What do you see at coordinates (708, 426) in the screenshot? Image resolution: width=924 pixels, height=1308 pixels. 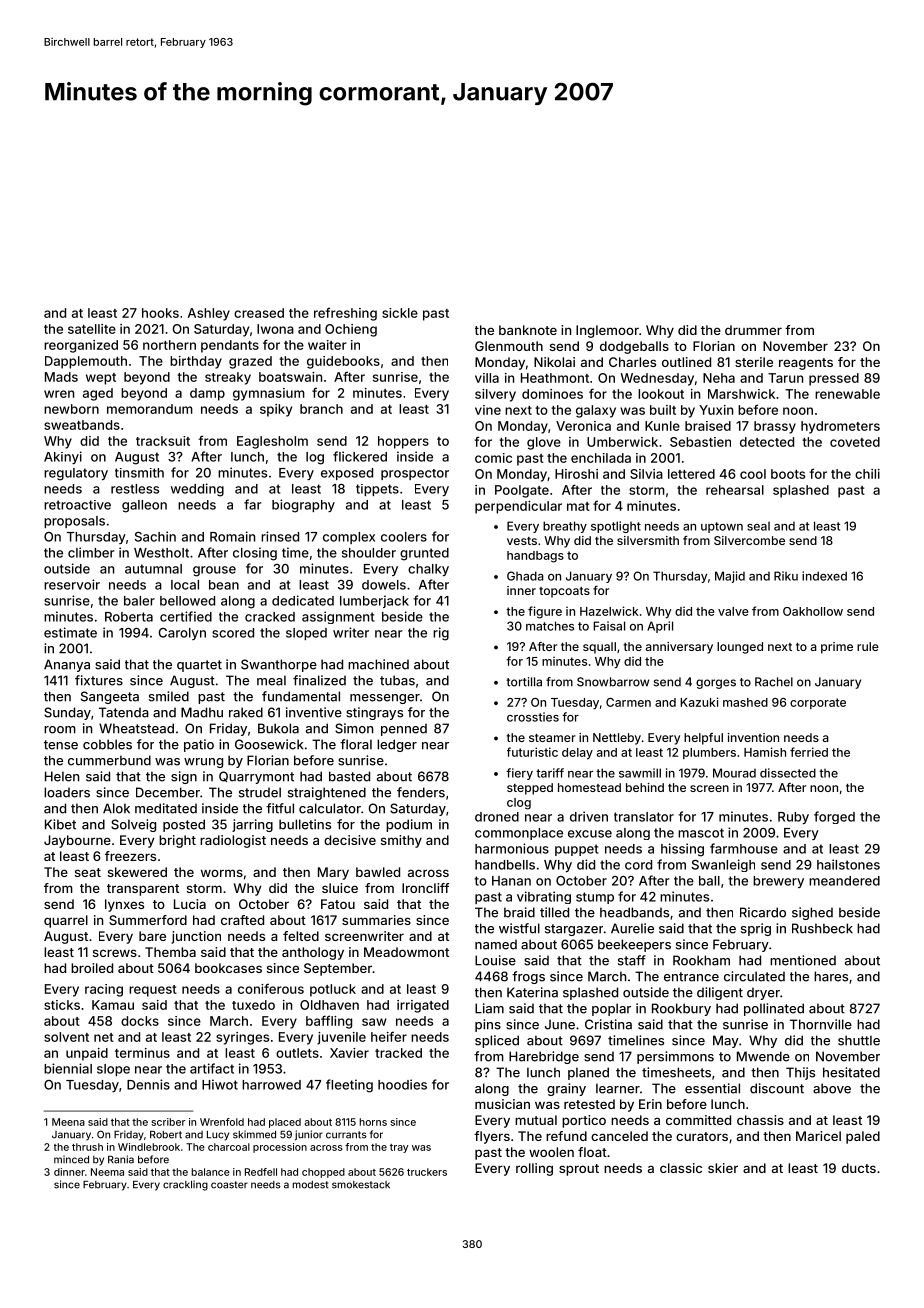 I see `braised` at bounding box center [708, 426].
